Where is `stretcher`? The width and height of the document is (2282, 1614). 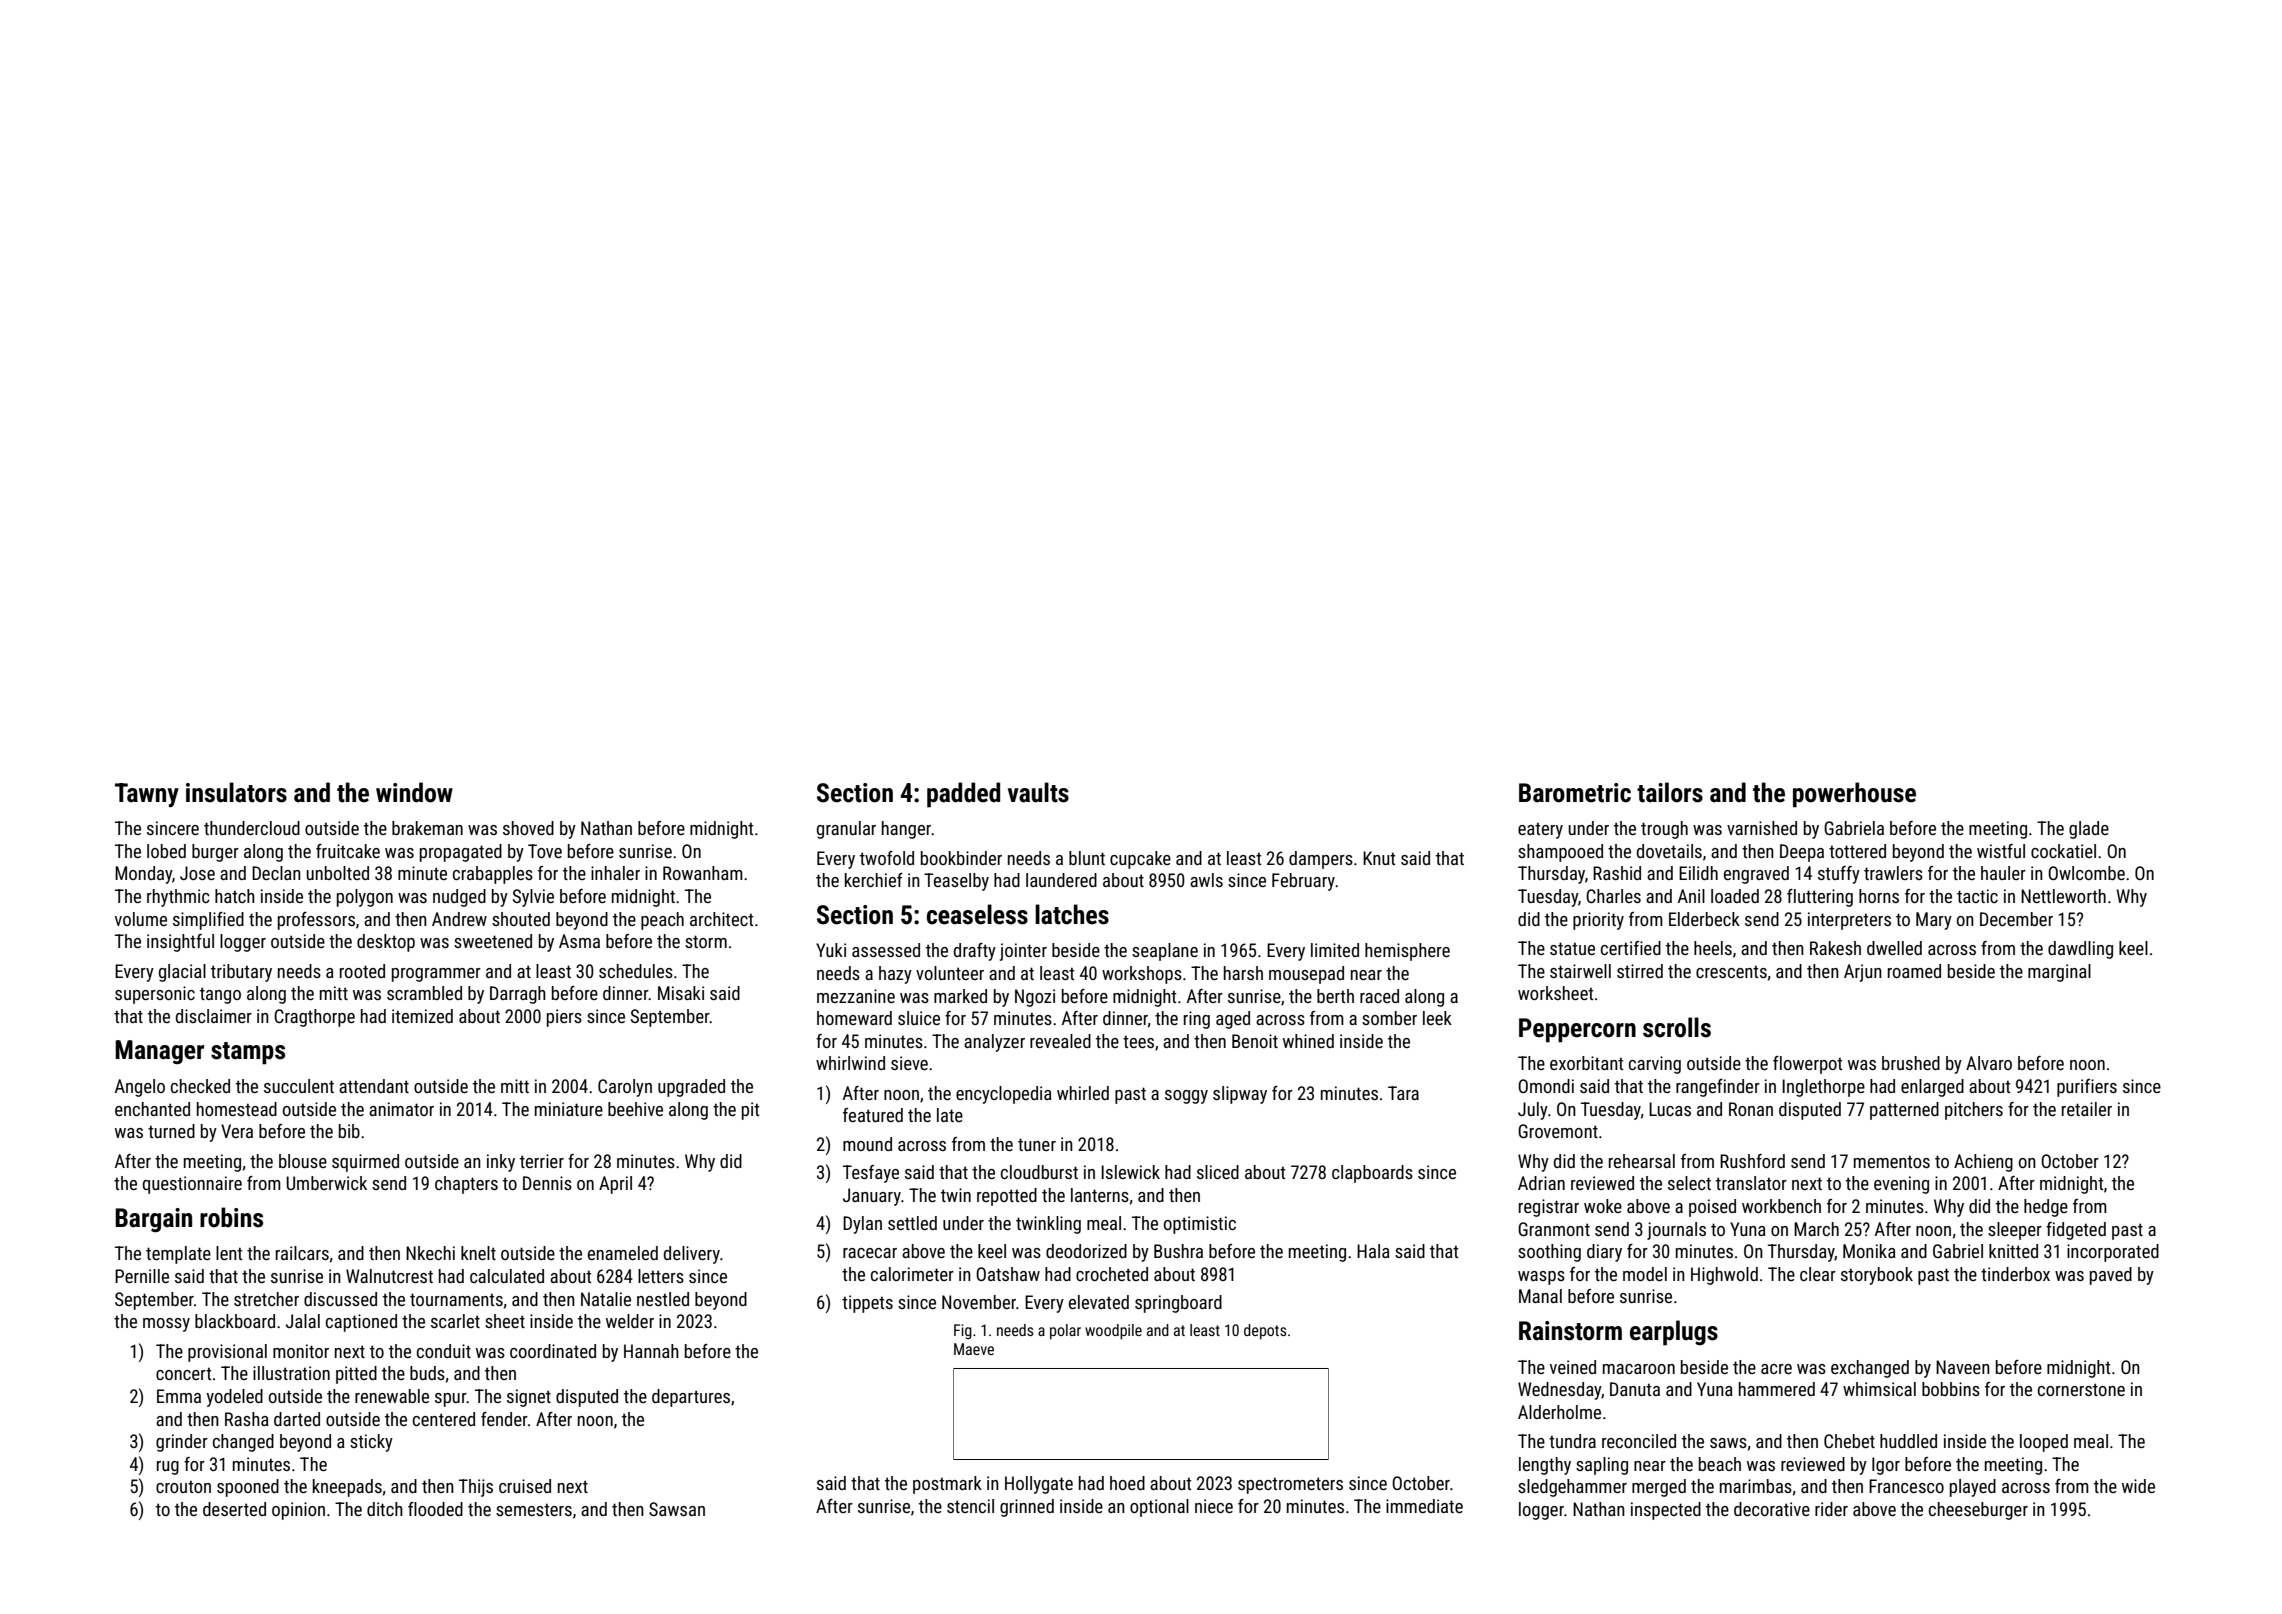
stretcher is located at coordinates (266, 1299).
